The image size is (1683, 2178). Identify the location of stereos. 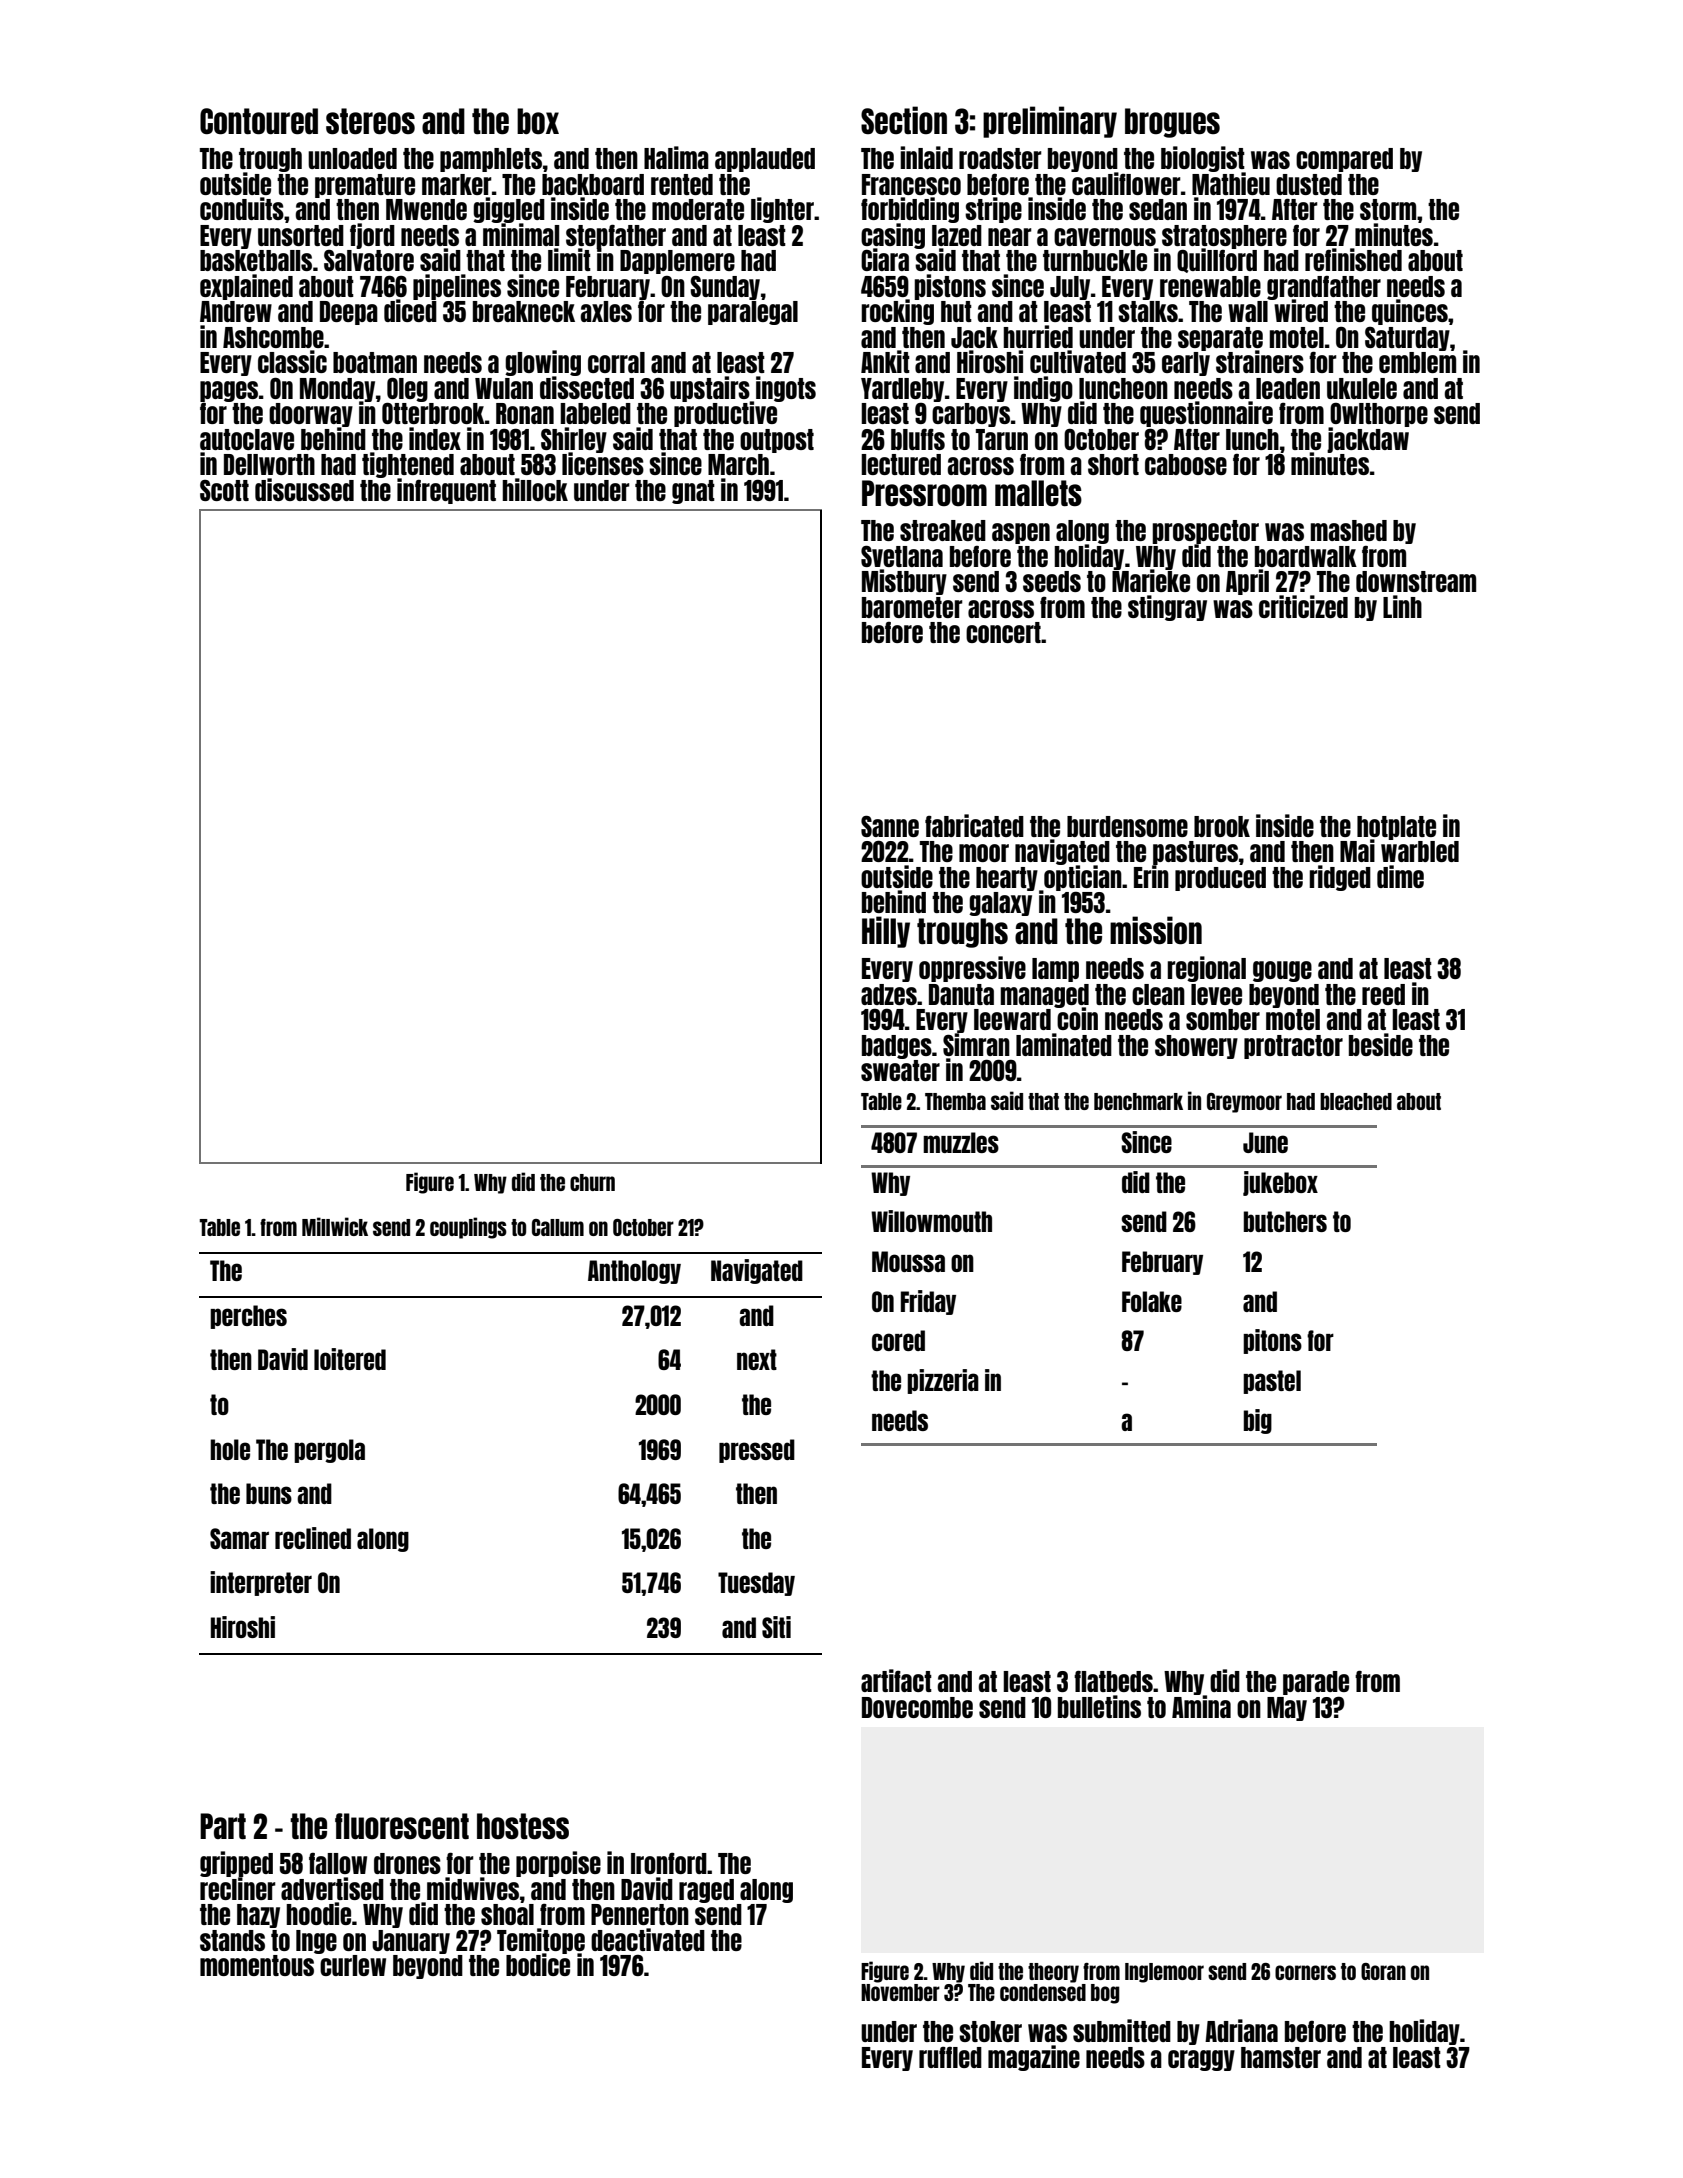
(370, 121).
